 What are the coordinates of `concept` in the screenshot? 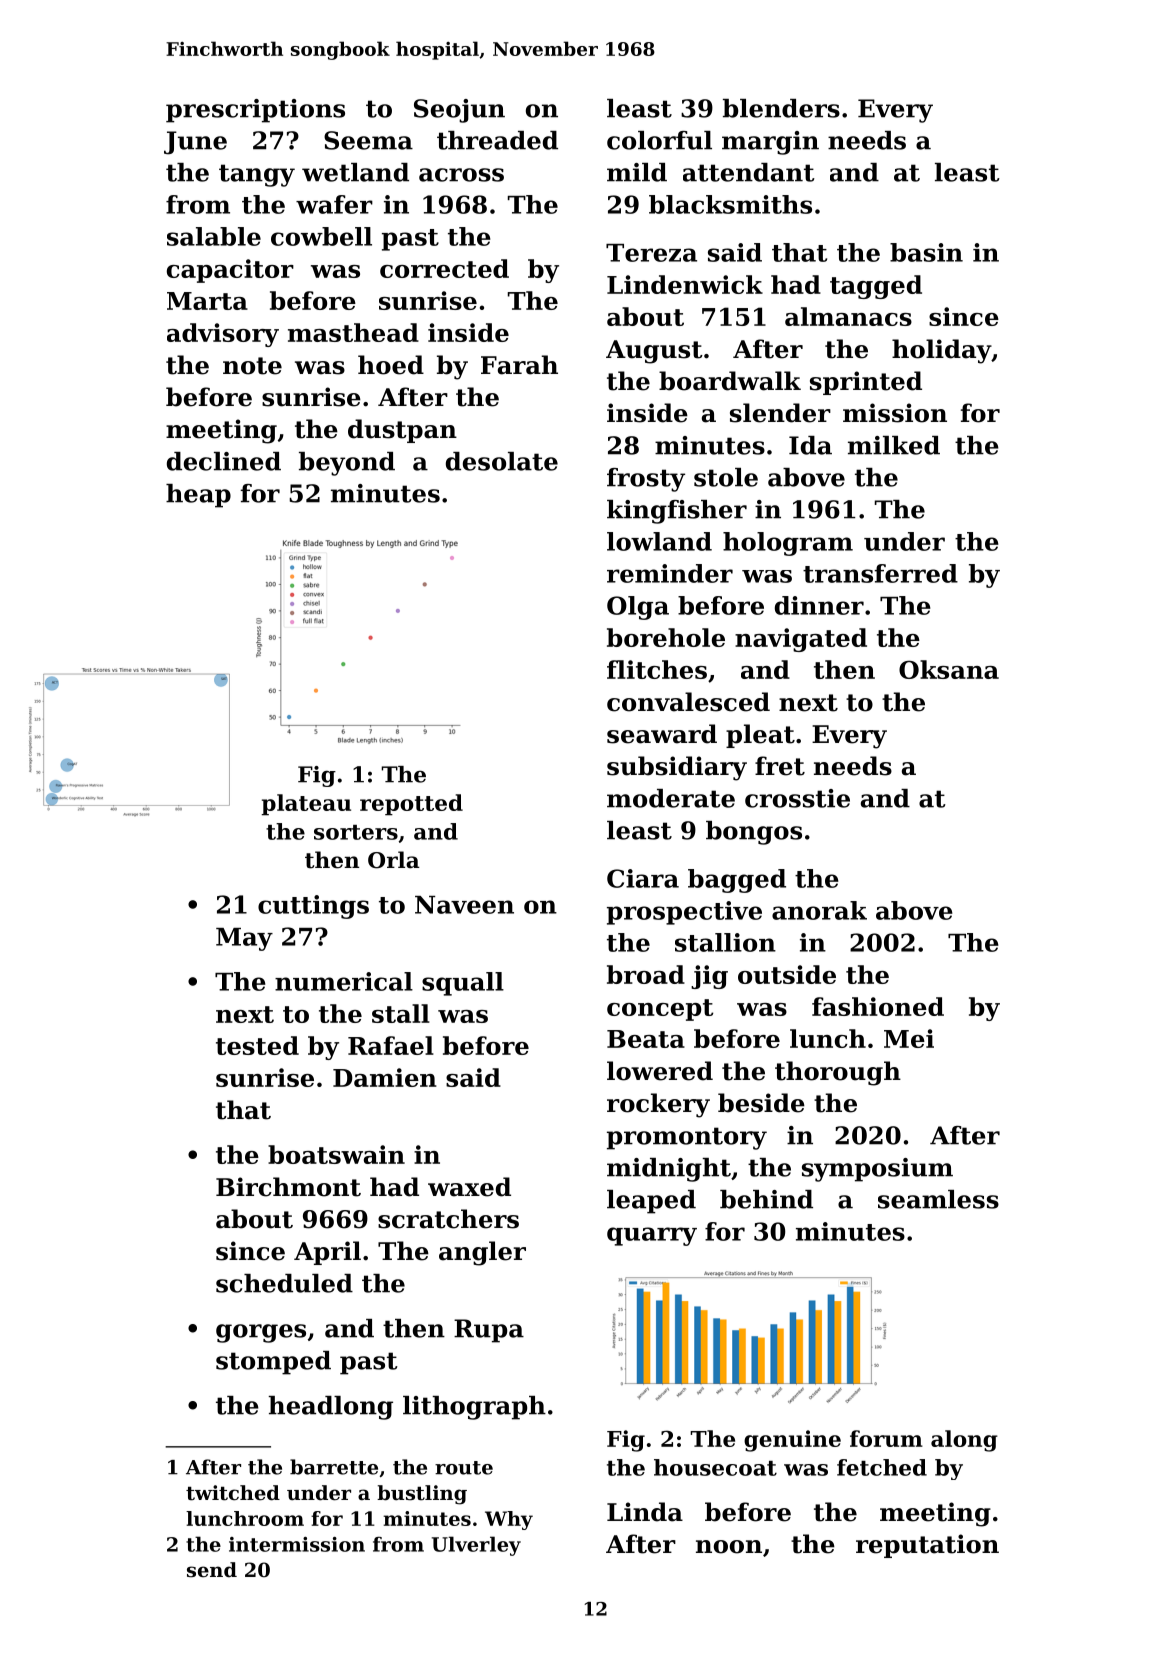 It's located at (660, 1010).
